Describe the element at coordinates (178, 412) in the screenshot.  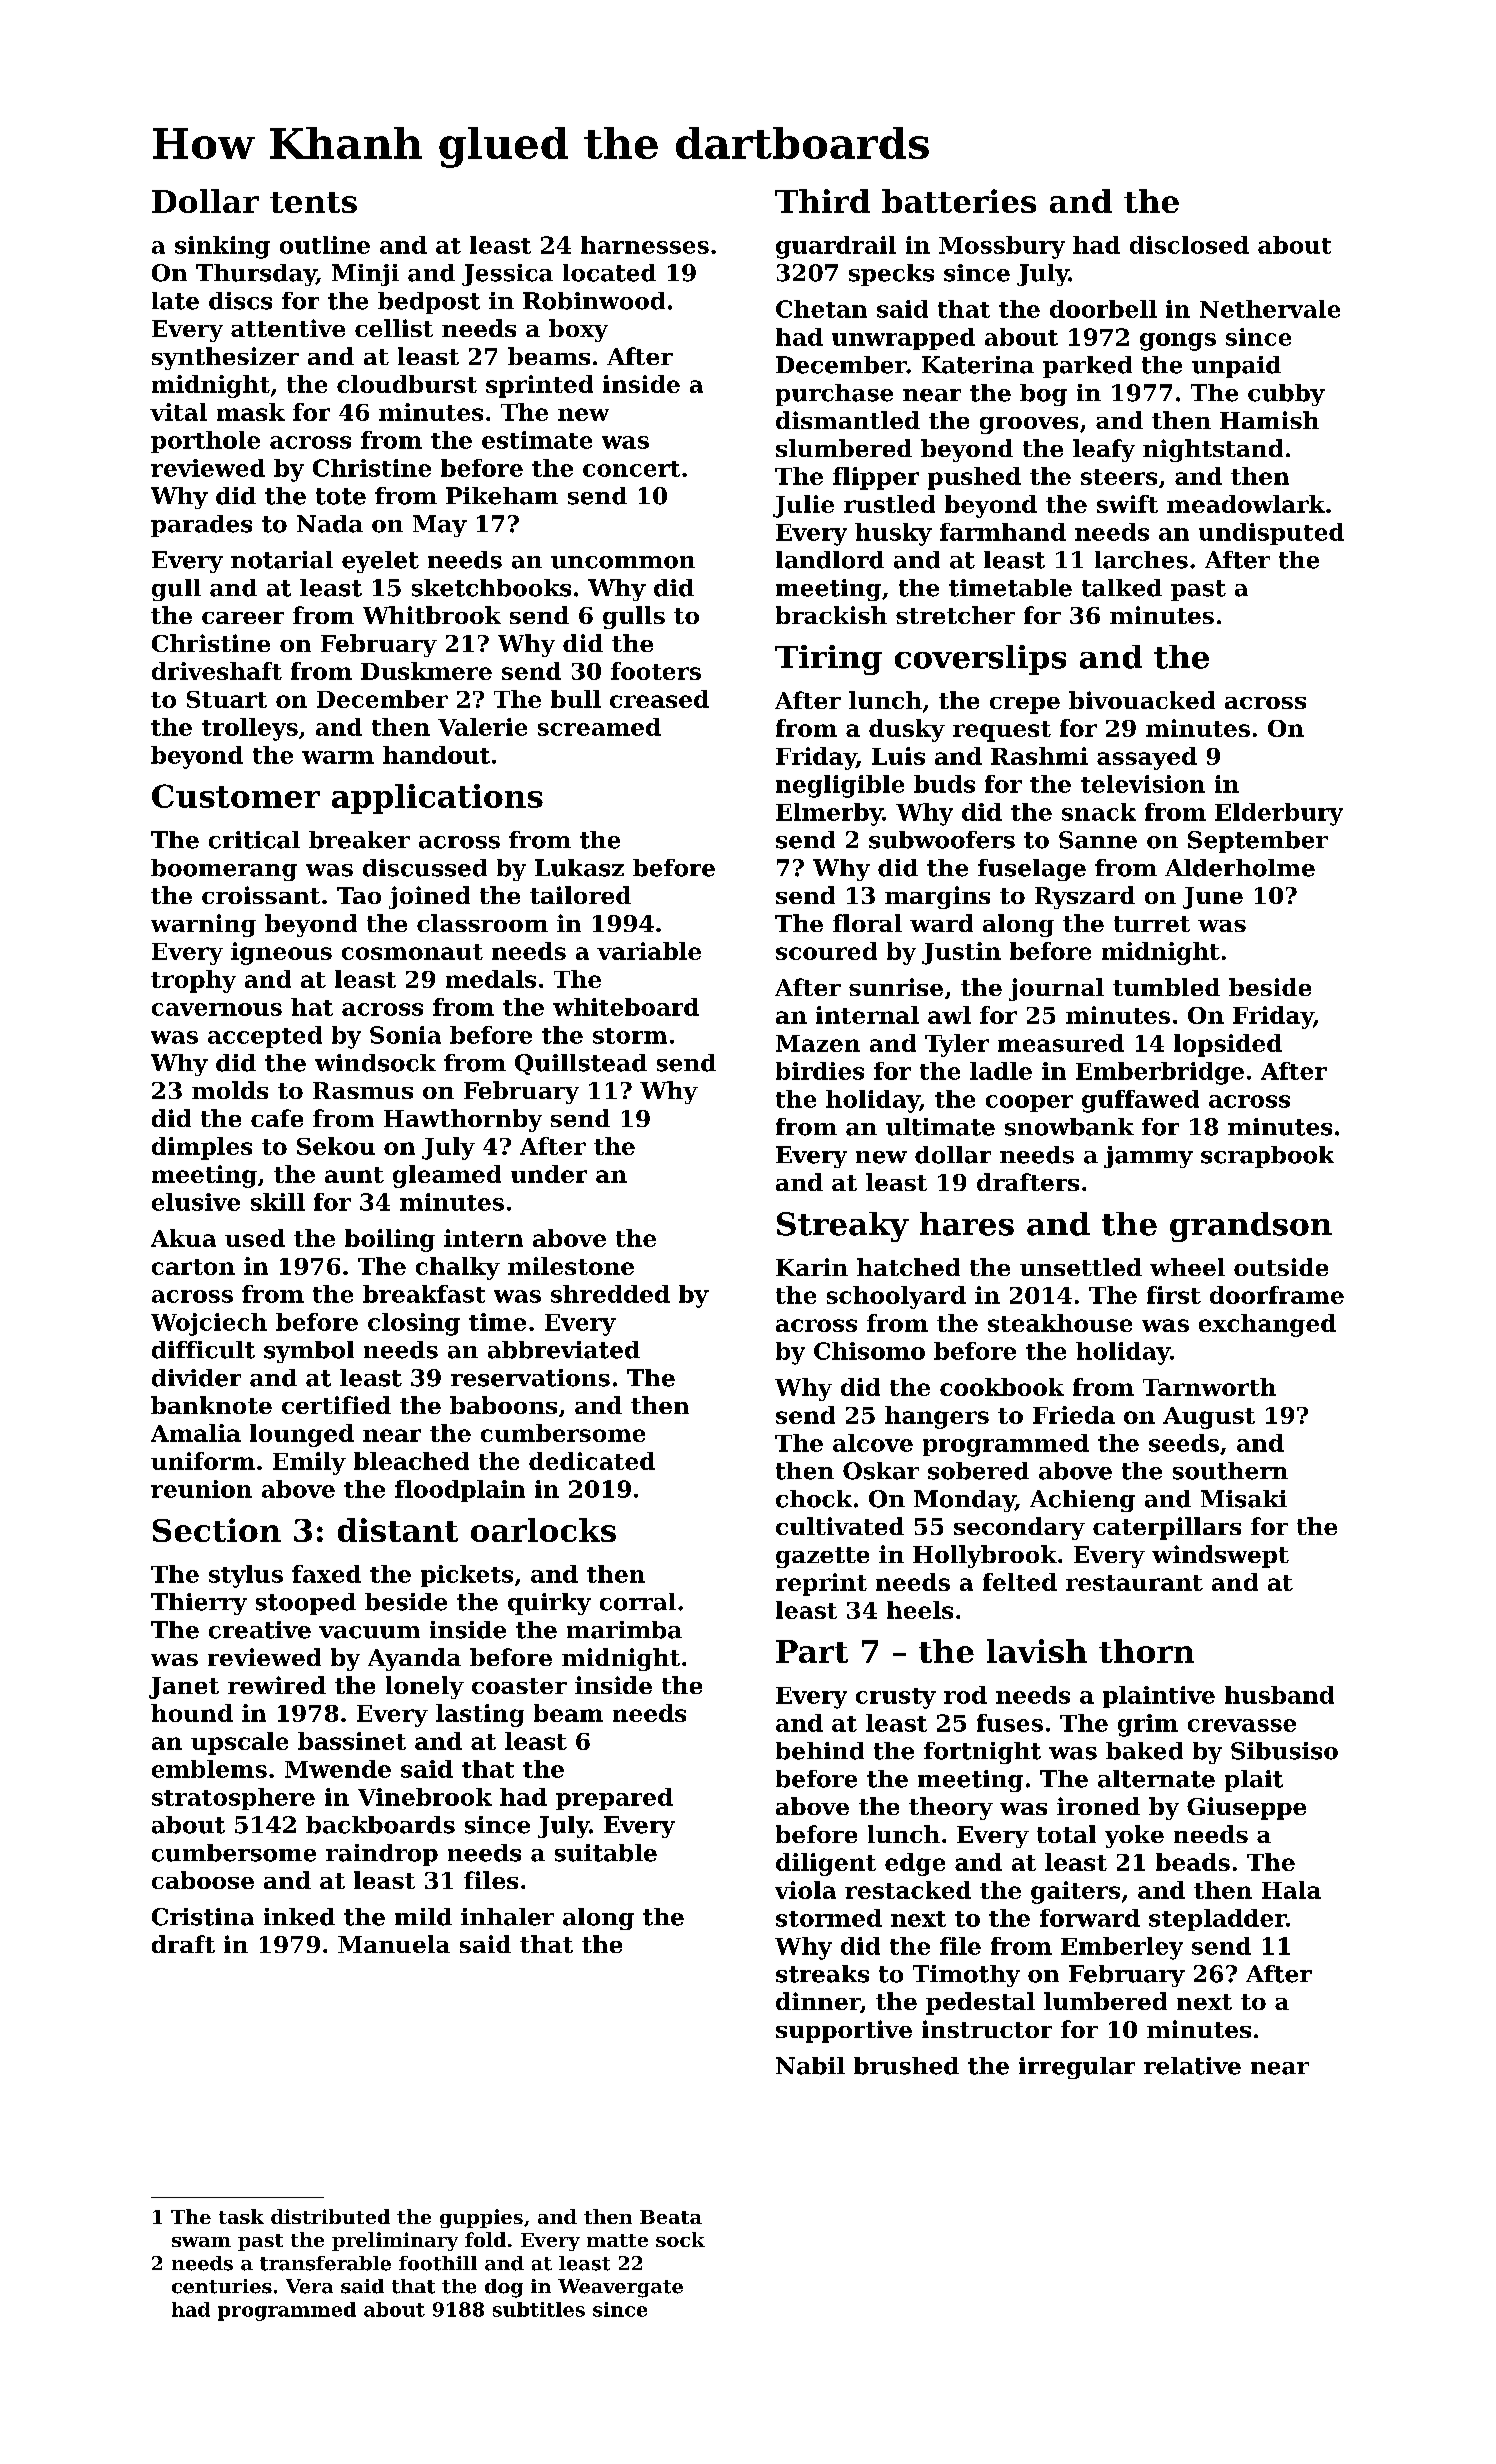
I see `vital` at that location.
